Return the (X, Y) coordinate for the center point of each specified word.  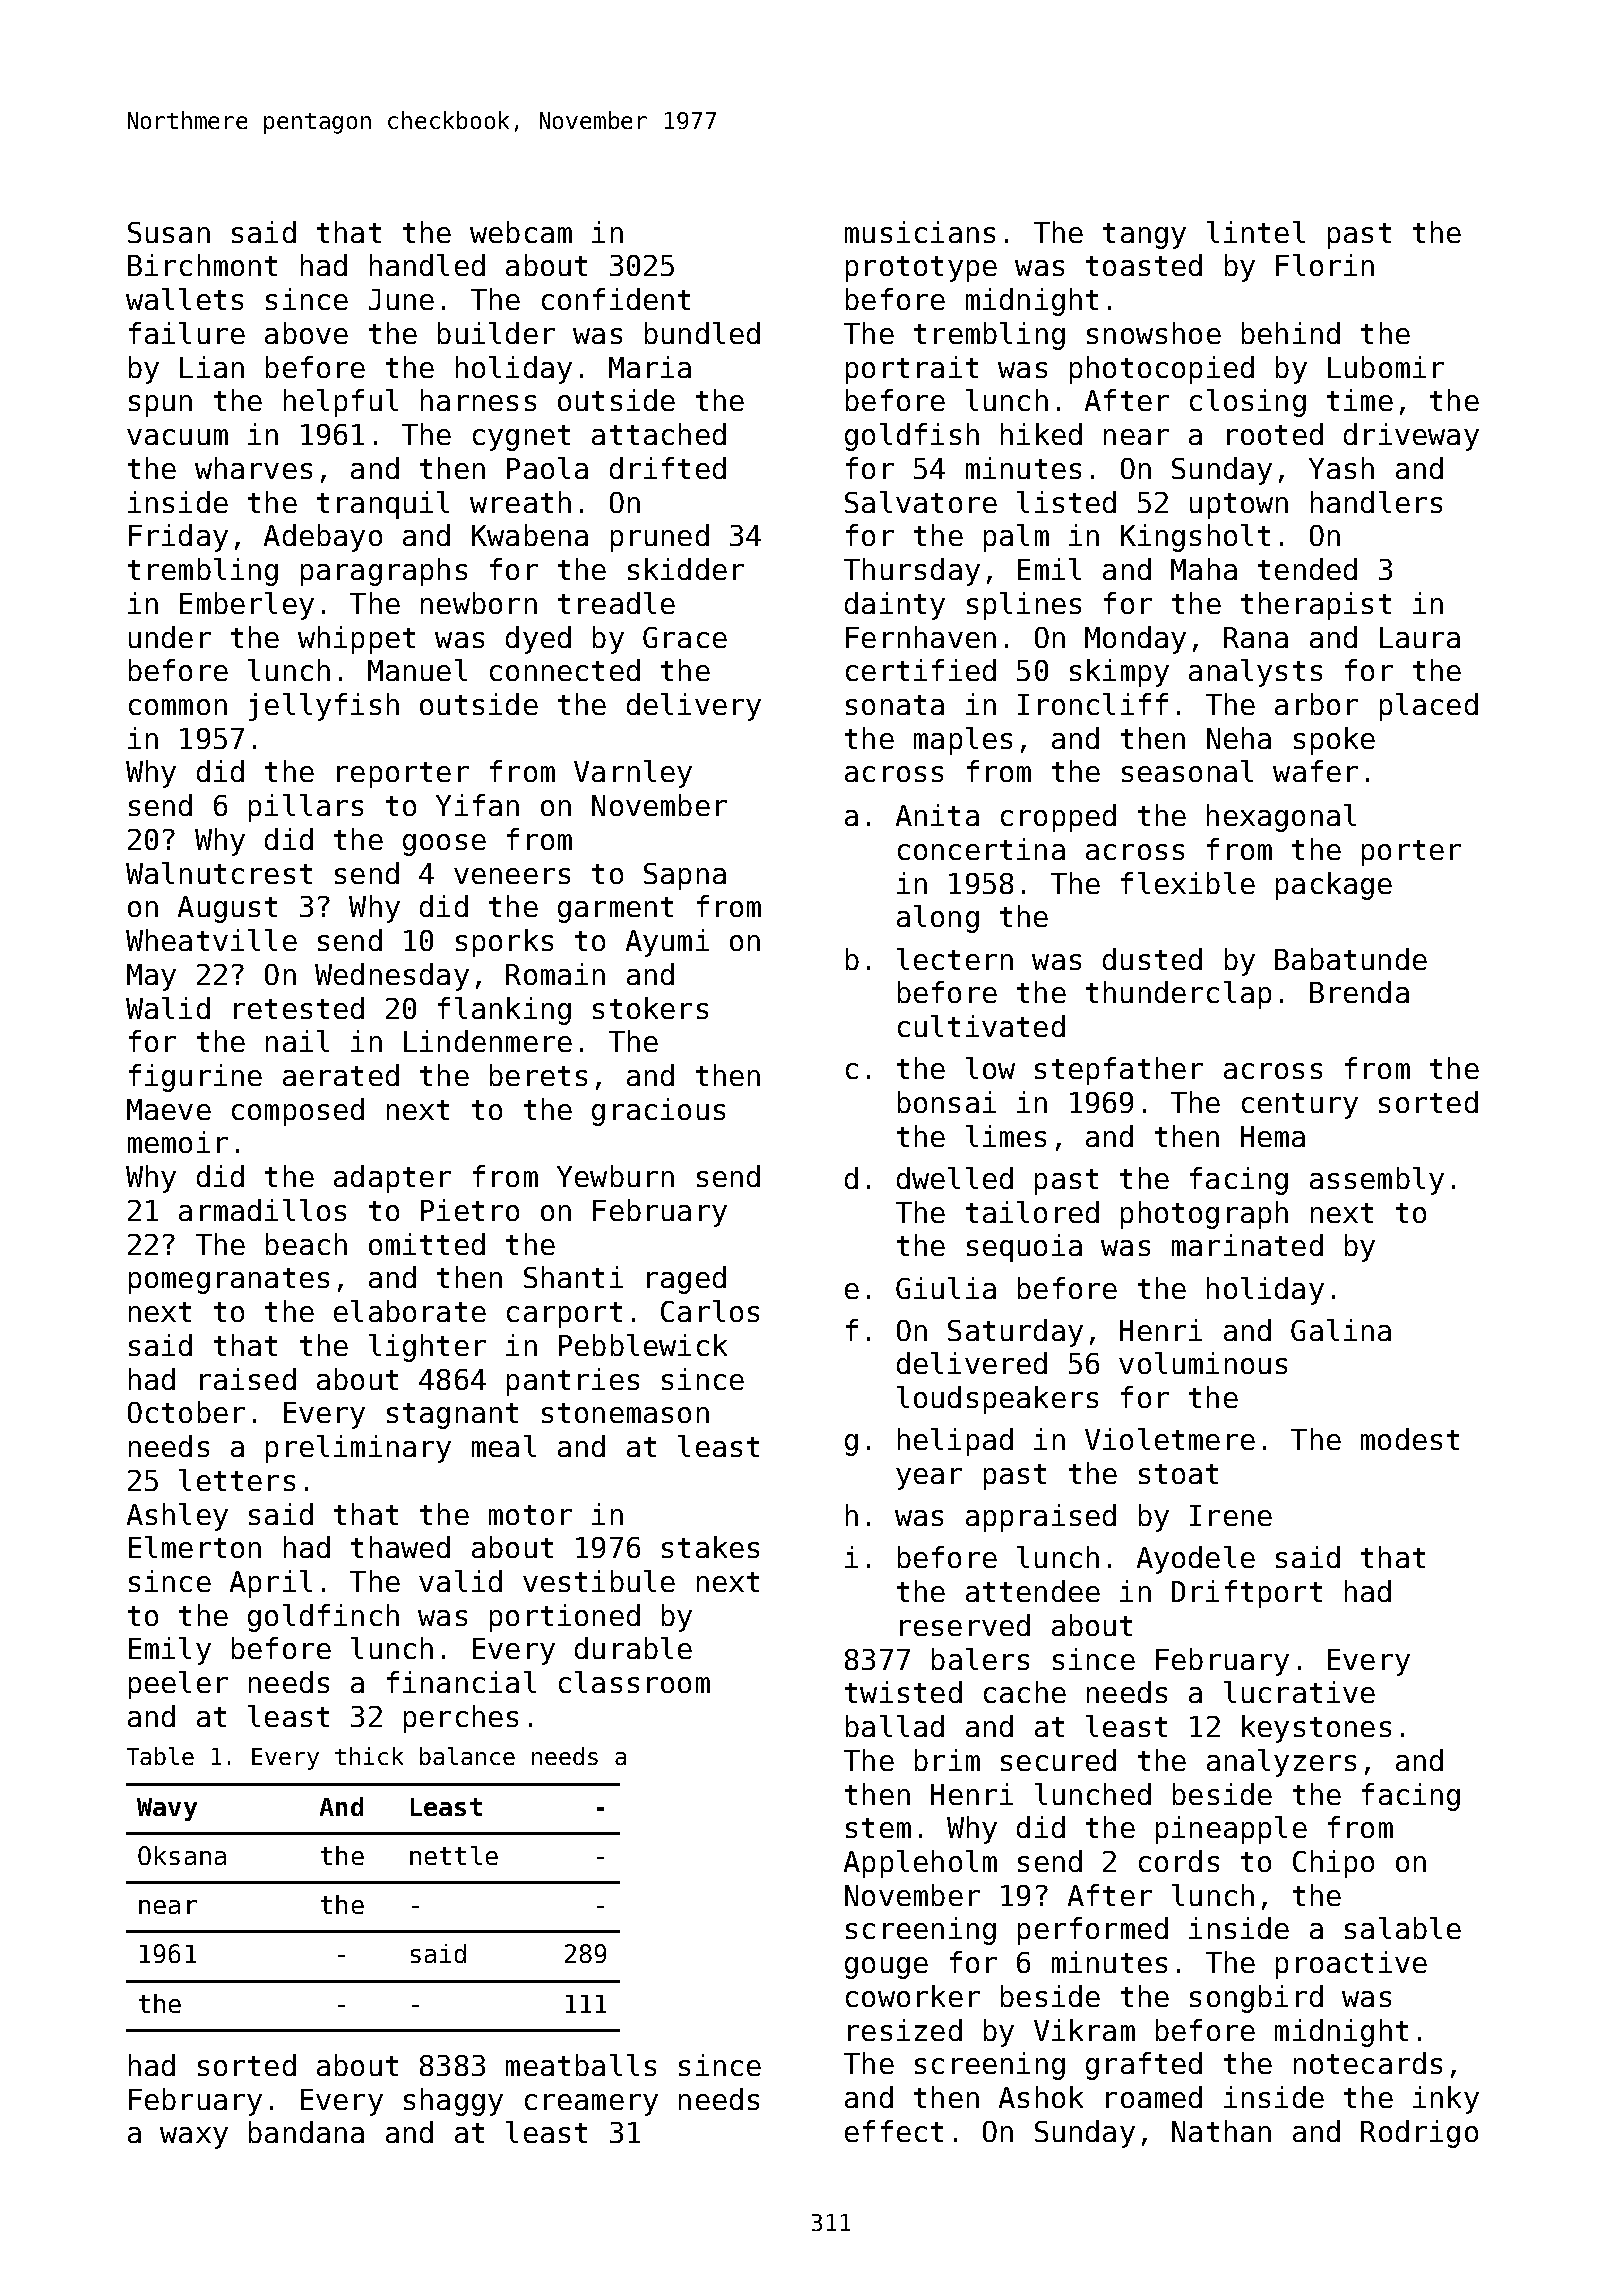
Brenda (1359, 992)
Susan (169, 232)
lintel (1256, 232)
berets (538, 1075)
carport (564, 1315)
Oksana (182, 1855)
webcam (521, 232)
